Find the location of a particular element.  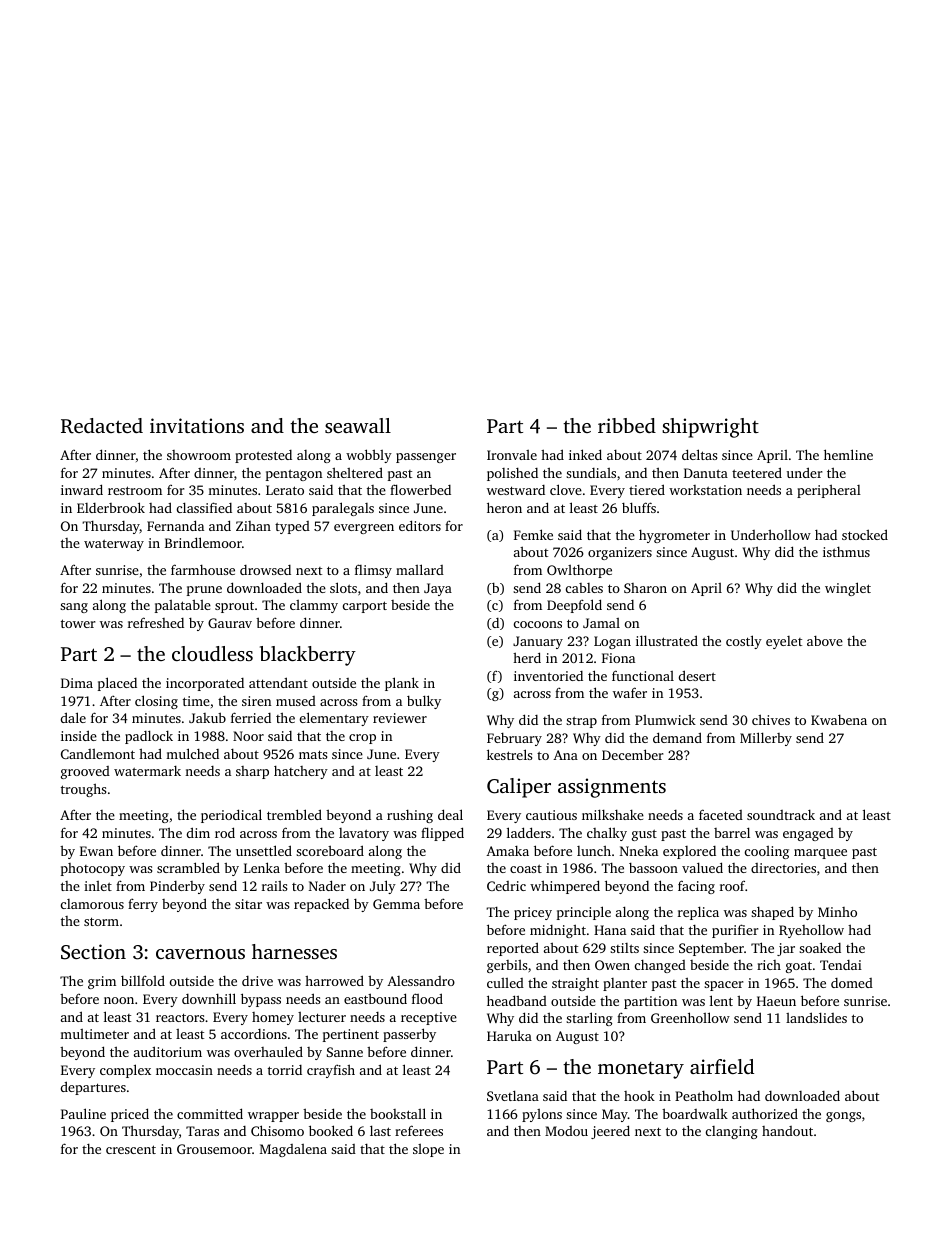

watermark is located at coordinates (147, 771).
